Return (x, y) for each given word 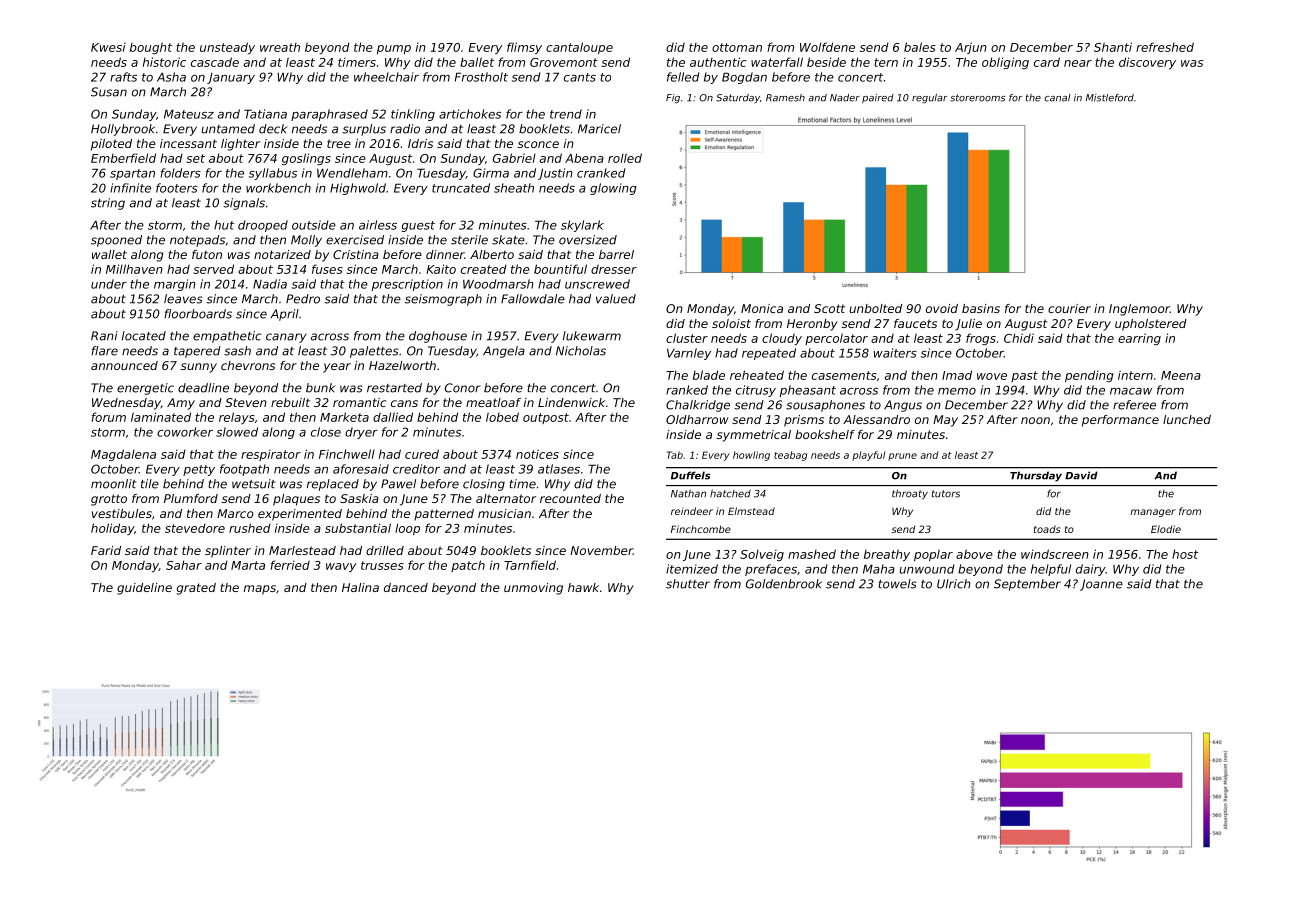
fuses (327, 269)
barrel (616, 254)
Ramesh (785, 98)
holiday (112, 529)
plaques (296, 500)
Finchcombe (701, 529)
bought (151, 48)
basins (981, 308)
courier (1069, 308)
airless (378, 225)
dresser (614, 269)
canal (1057, 98)
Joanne (1101, 585)
